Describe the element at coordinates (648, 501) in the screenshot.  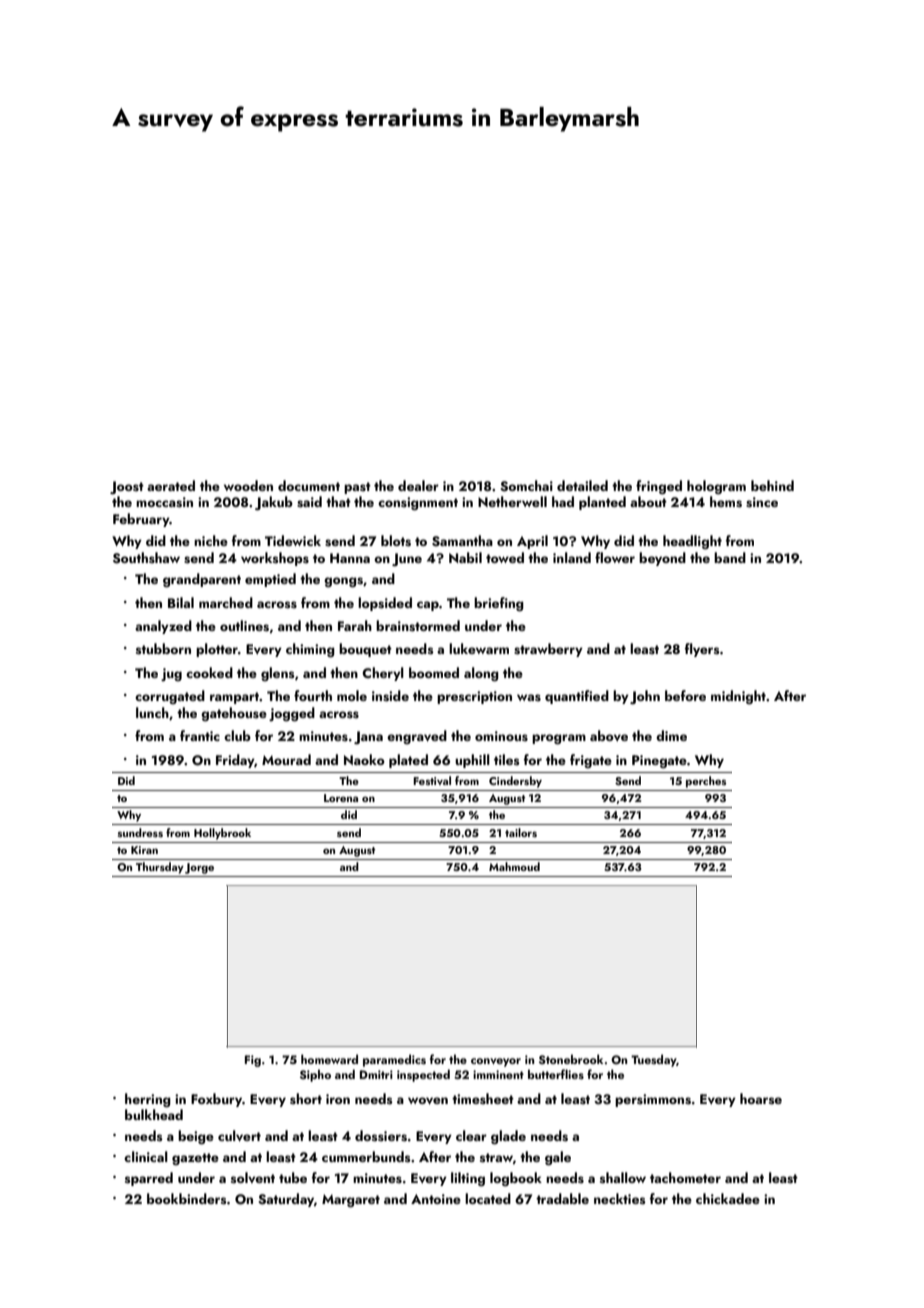
I see `about` at that location.
